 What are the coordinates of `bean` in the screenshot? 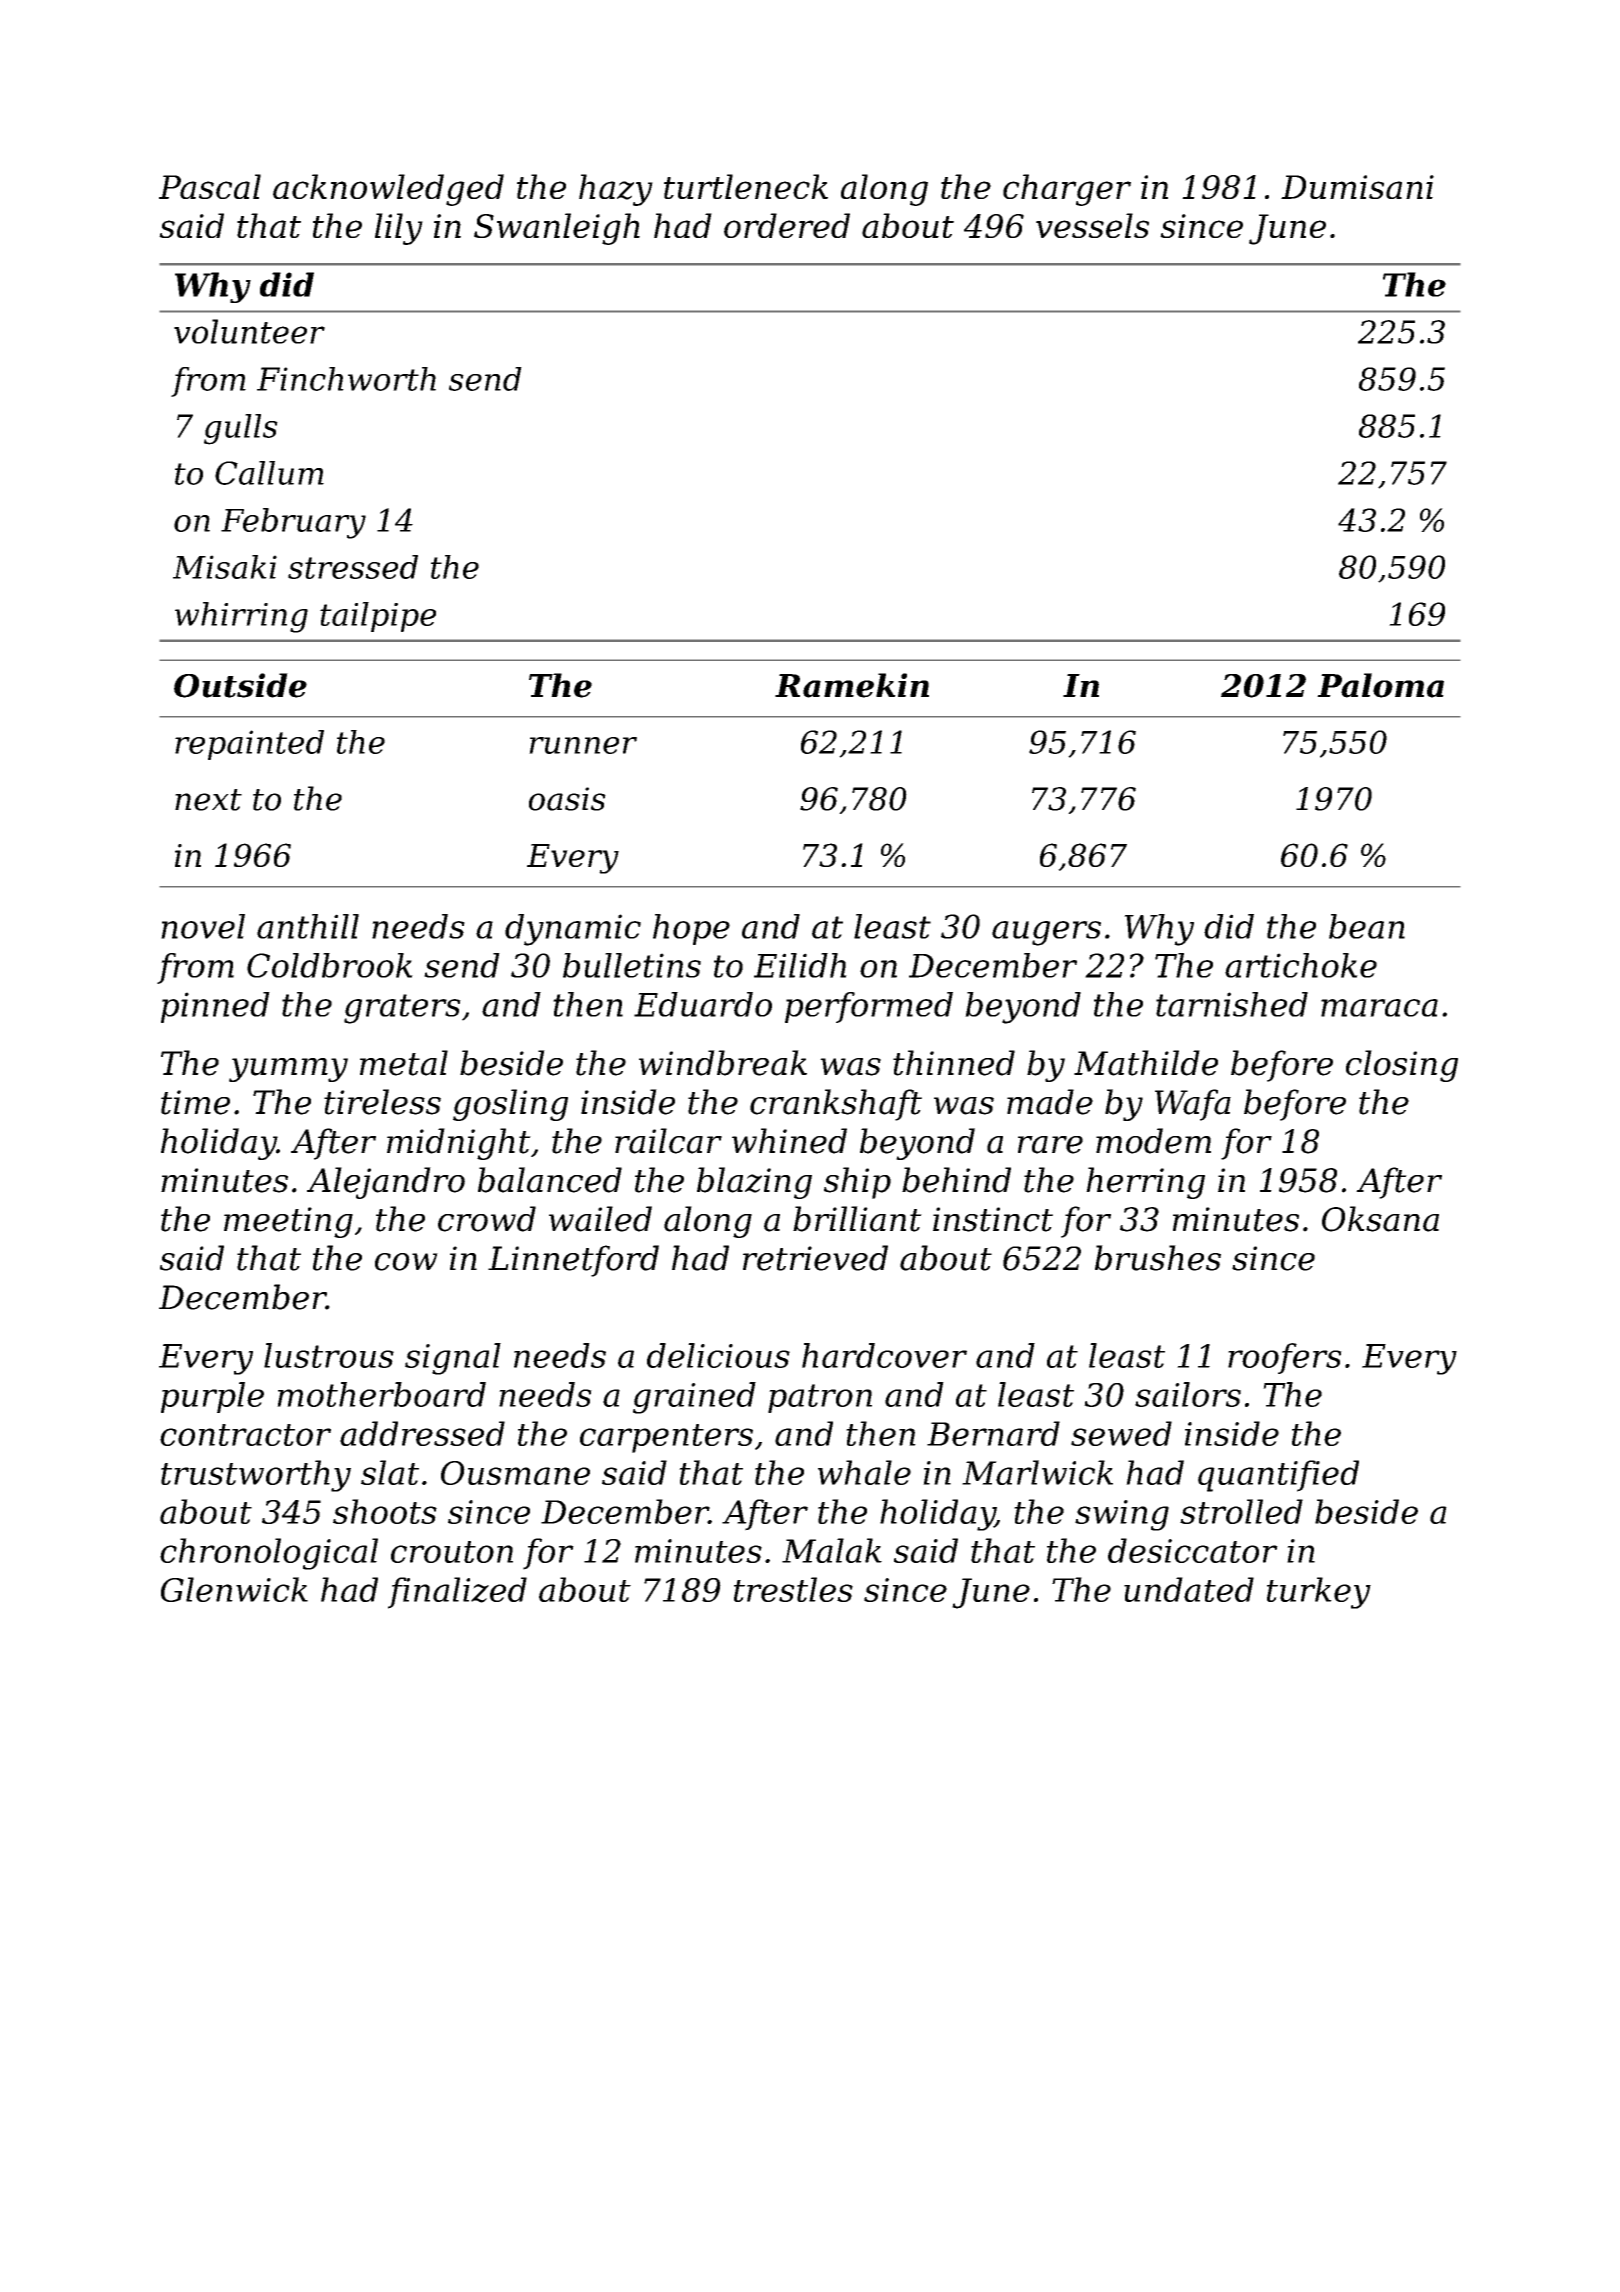 It's located at (1367, 926).
